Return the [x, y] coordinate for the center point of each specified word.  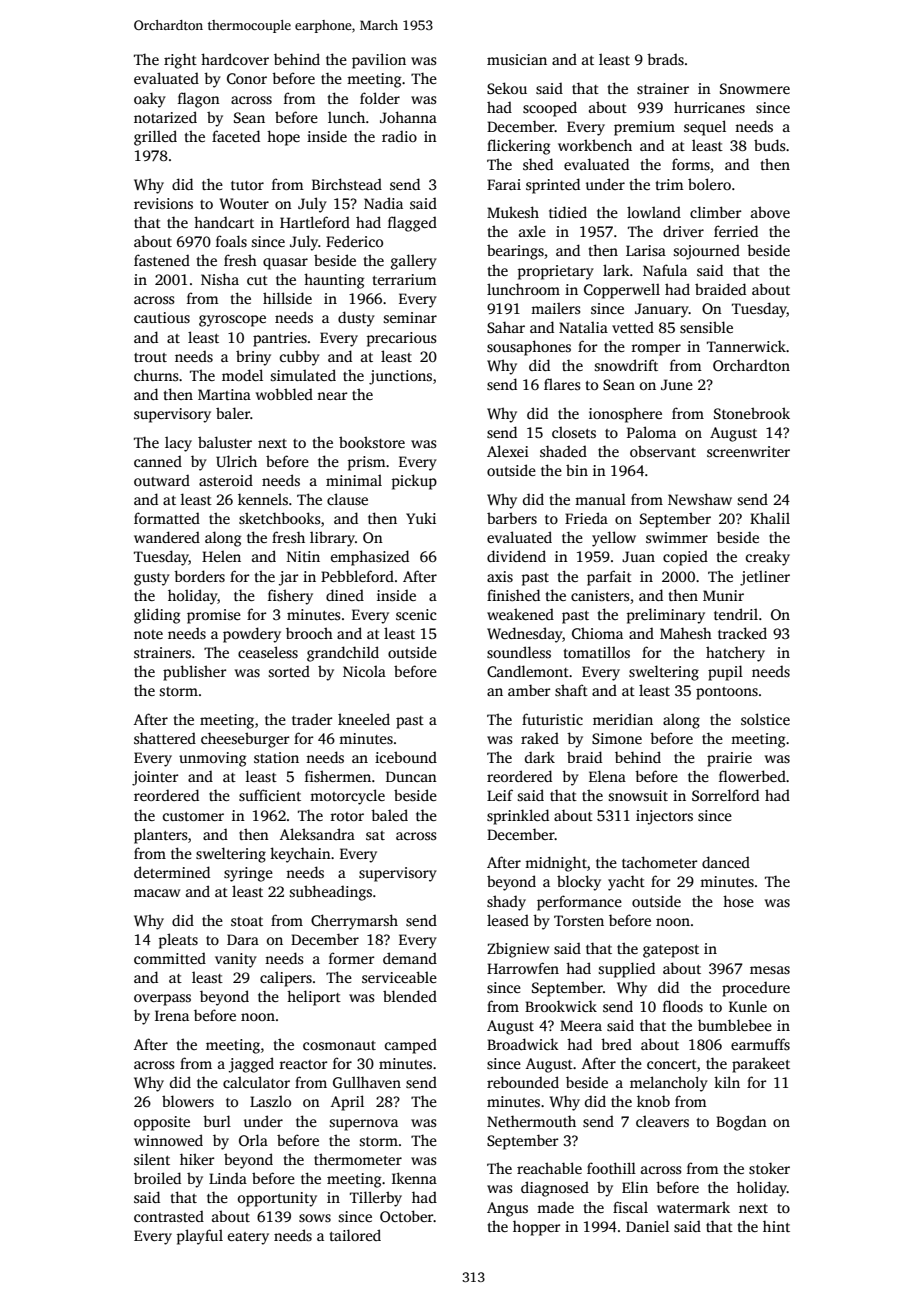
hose [738, 901]
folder [380, 98]
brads [665, 59]
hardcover [235, 59]
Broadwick [523, 1044]
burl [217, 1121]
